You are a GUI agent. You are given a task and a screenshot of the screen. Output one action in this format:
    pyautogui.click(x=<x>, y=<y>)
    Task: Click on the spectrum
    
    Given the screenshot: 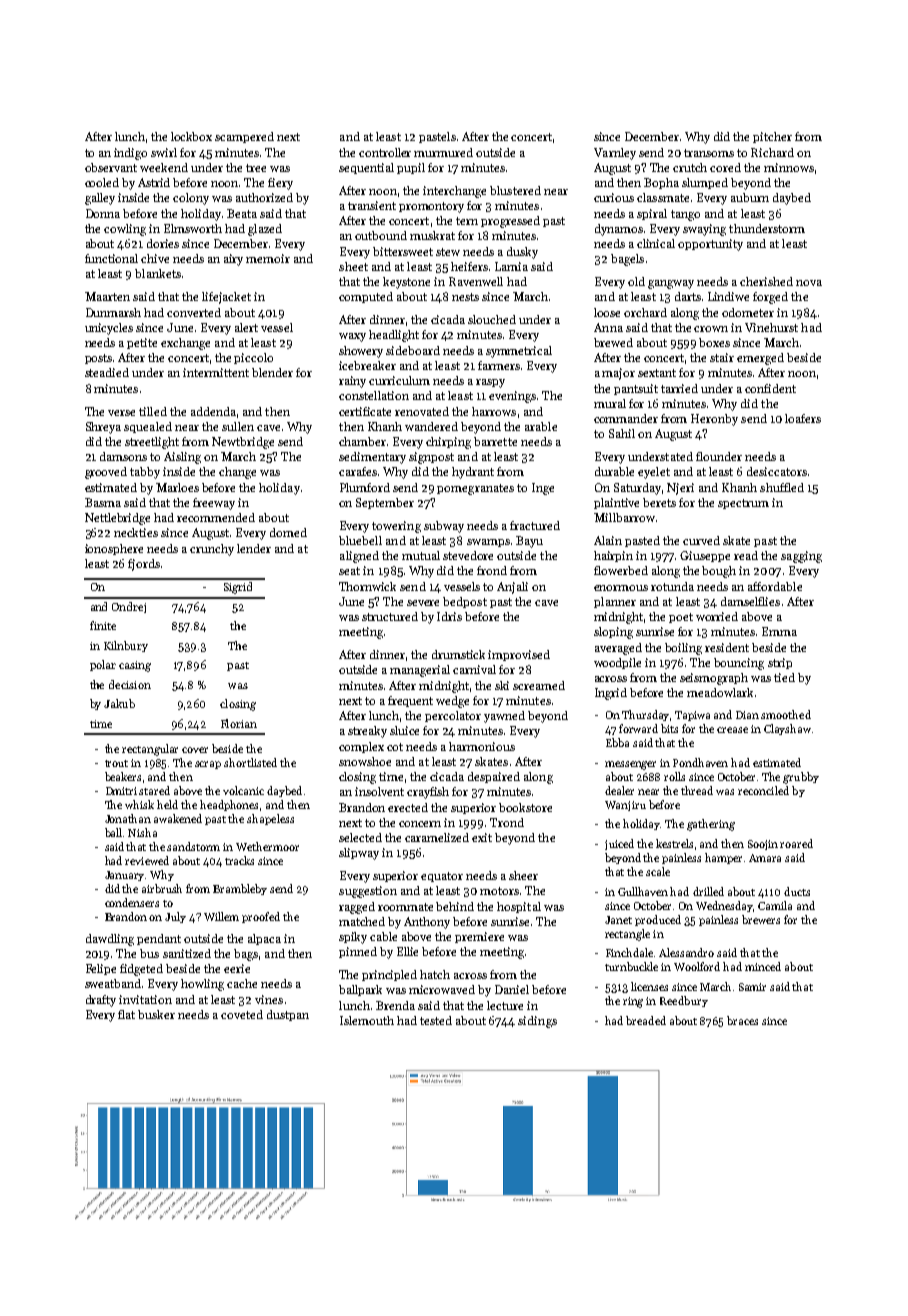 What is the action you would take?
    pyautogui.click(x=743, y=504)
